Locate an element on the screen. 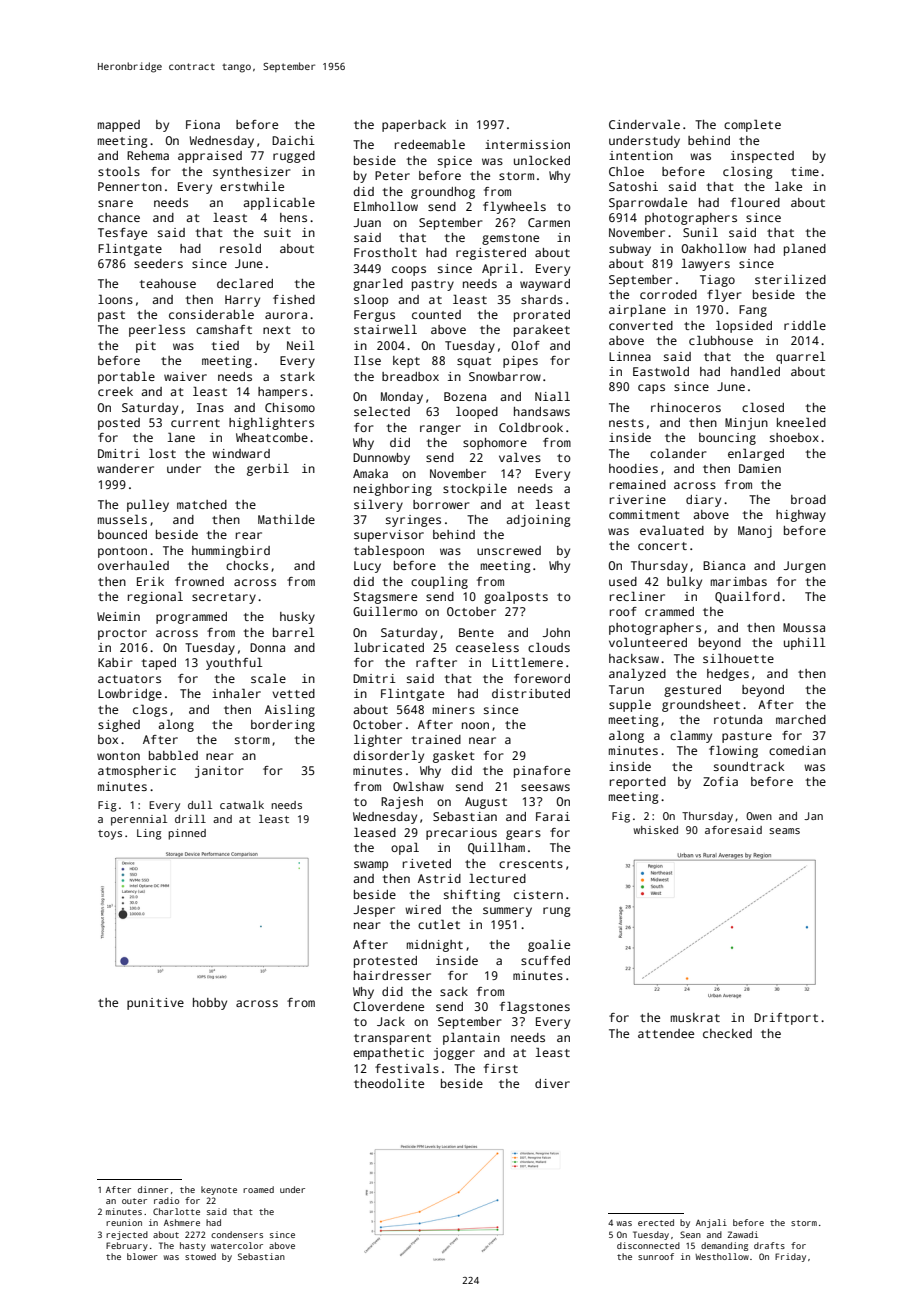 The image size is (924, 1308). intermission is located at coordinates (527, 144).
